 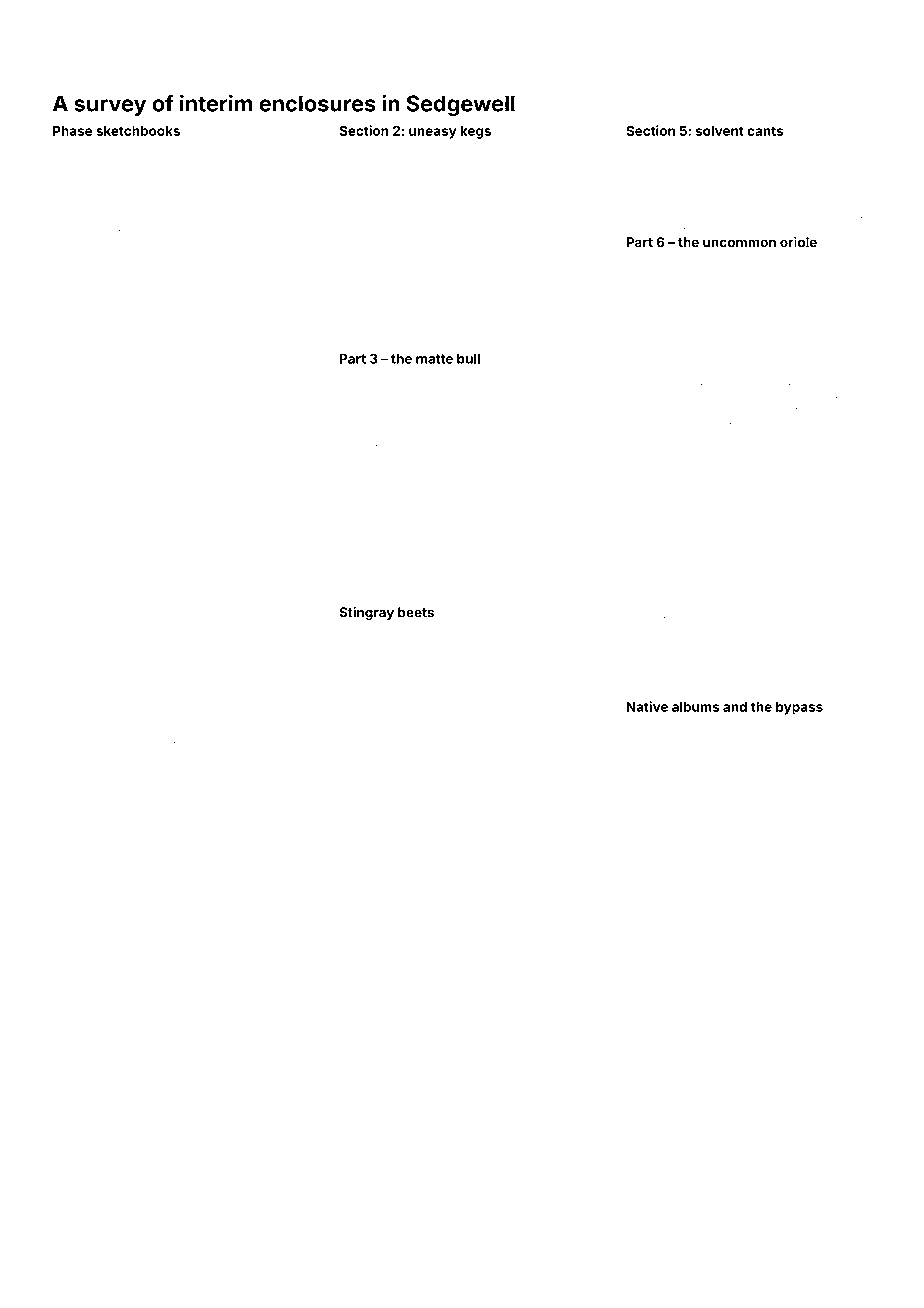 What do you see at coordinates (416, 612) in the page?
I see `beets` at bounding box center [416, 612].
